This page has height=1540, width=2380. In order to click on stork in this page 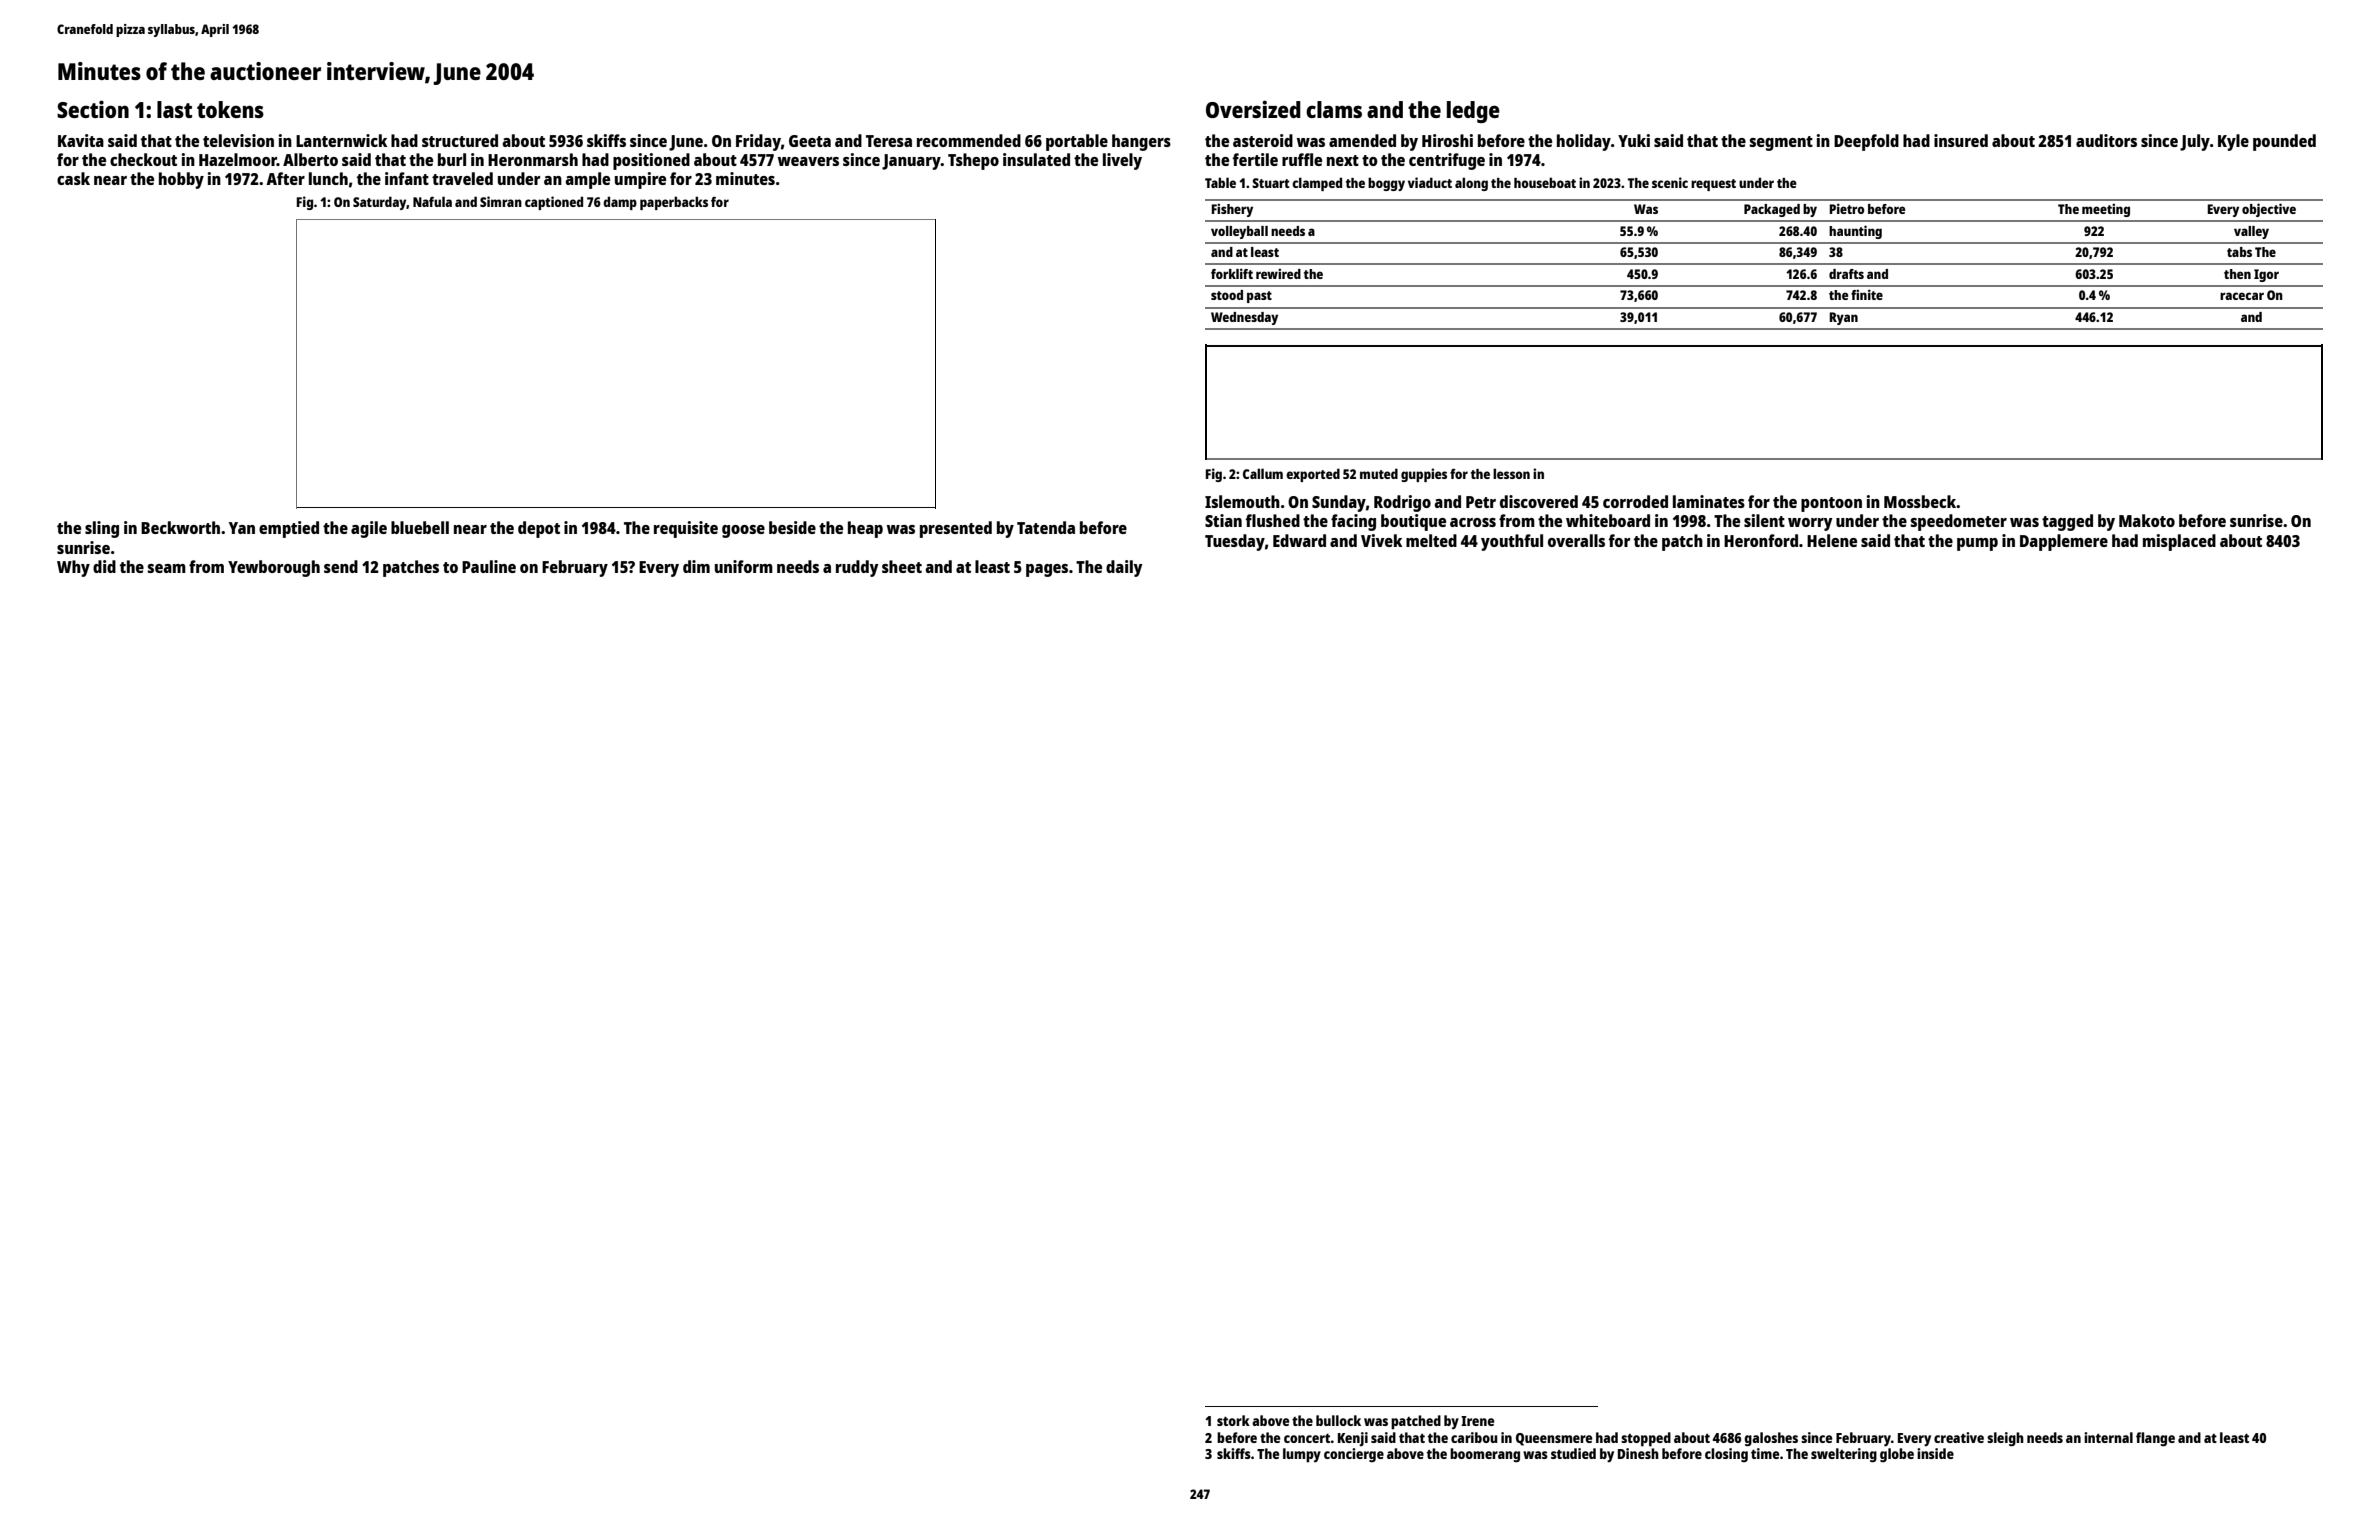, I will do `click(1233, 1420)`.
